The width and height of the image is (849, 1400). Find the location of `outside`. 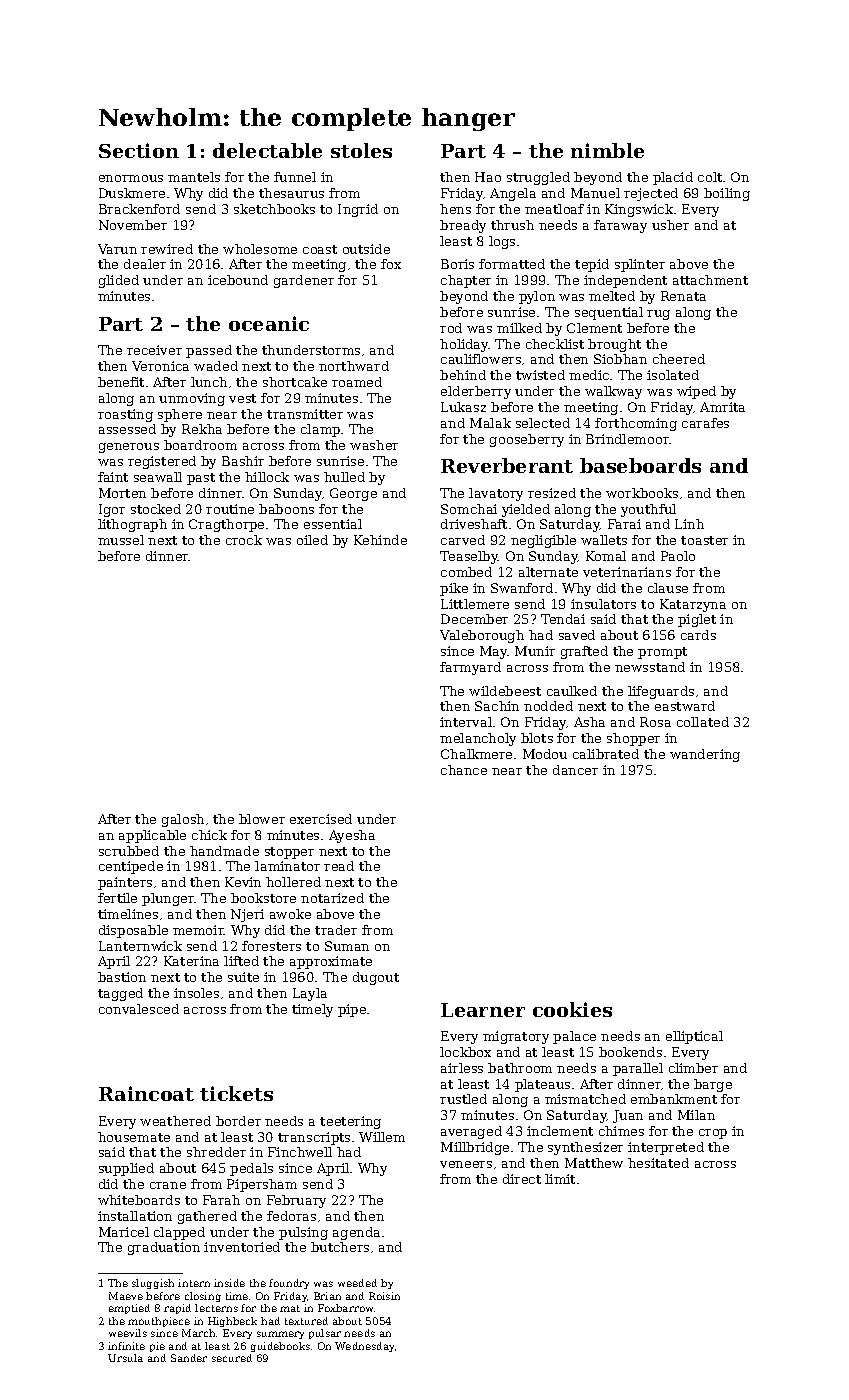

outside is located at coordinates (366, 249).
